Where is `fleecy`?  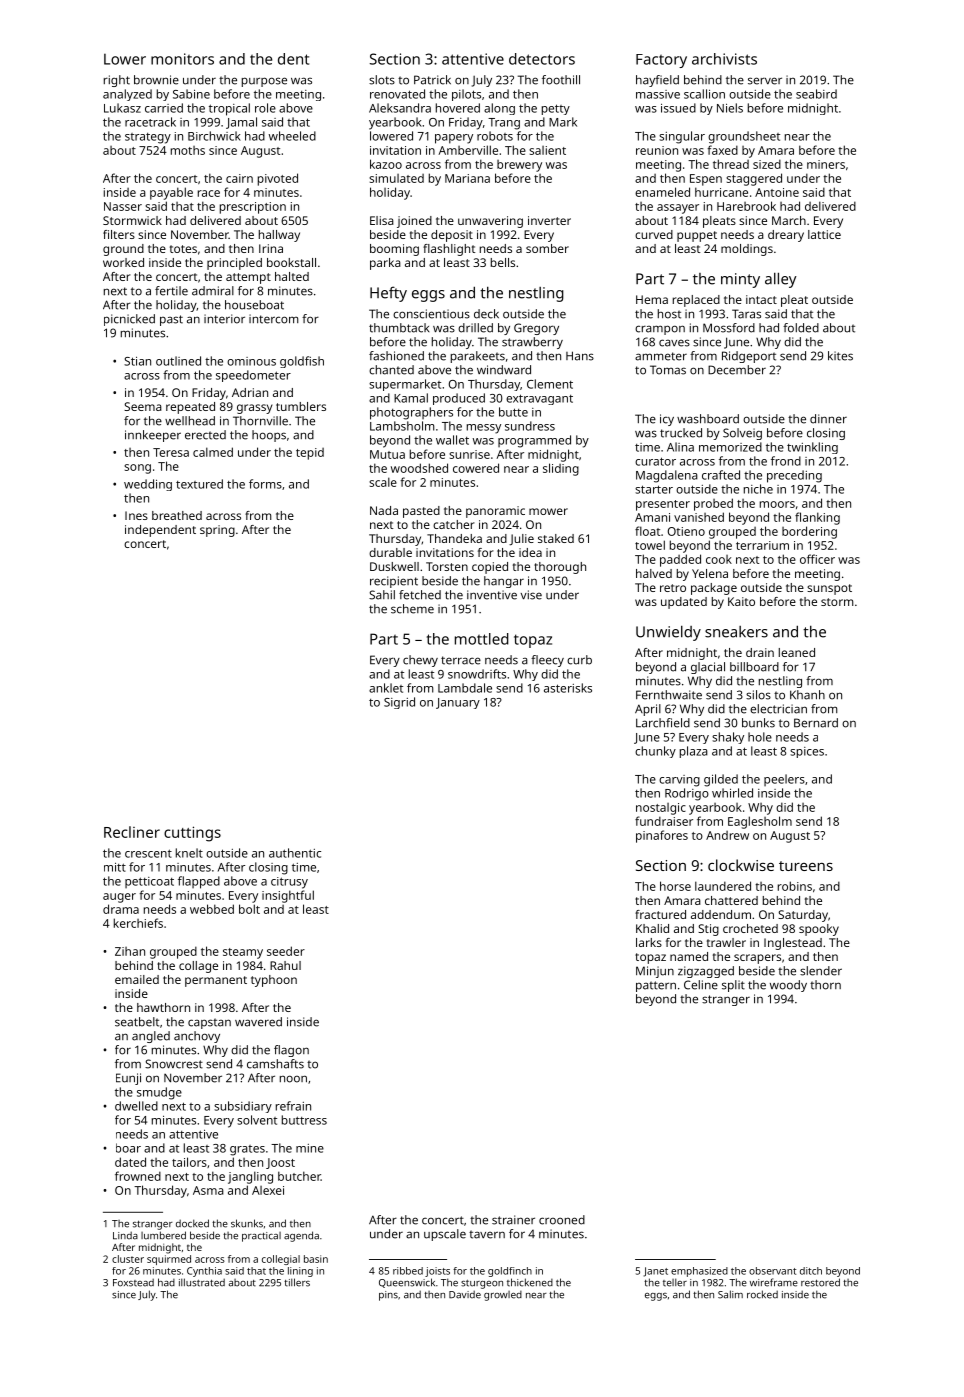
fleecy is located at coordinates (547, 661).
